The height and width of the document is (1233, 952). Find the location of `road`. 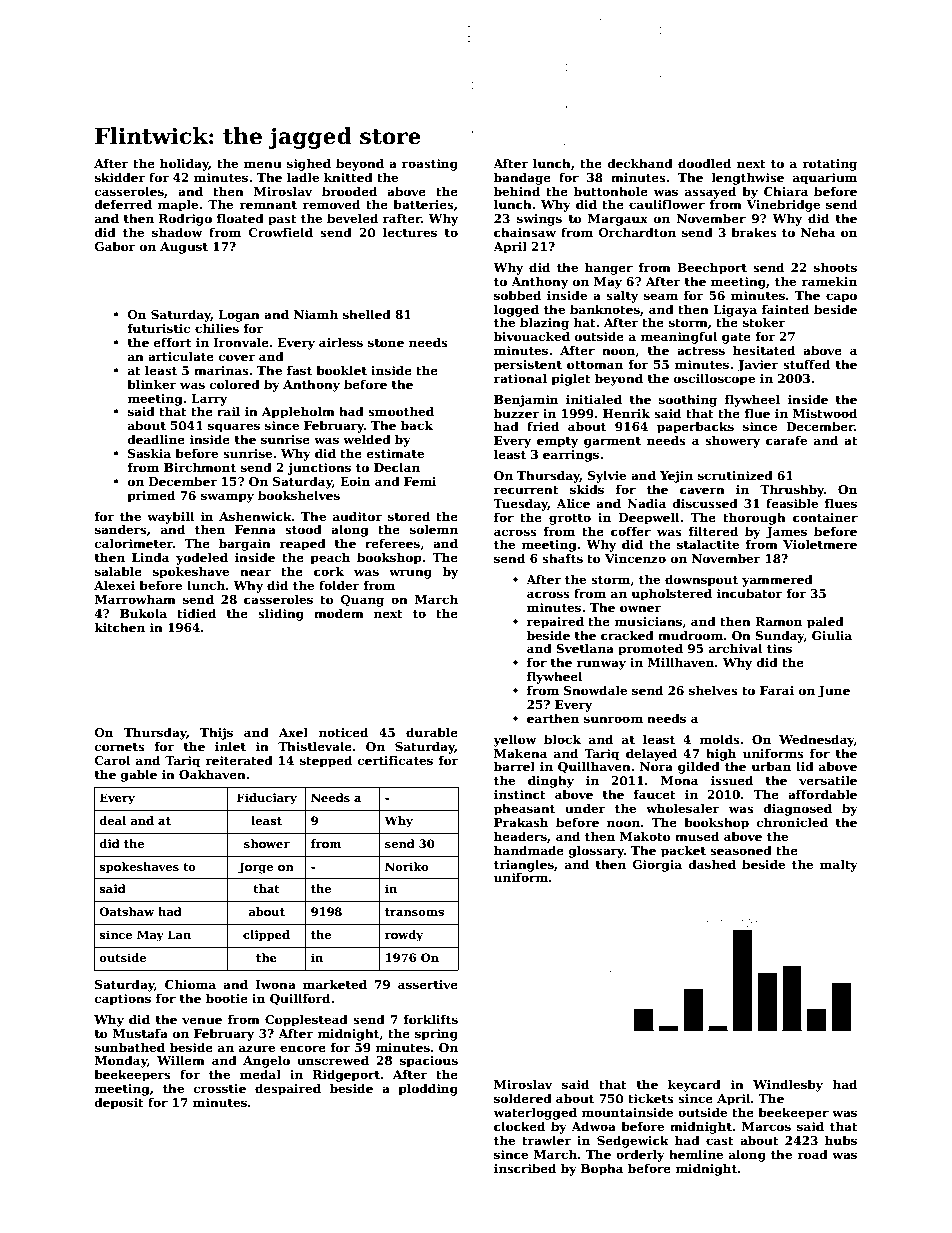

road is located at coordinates (812, 1154).
